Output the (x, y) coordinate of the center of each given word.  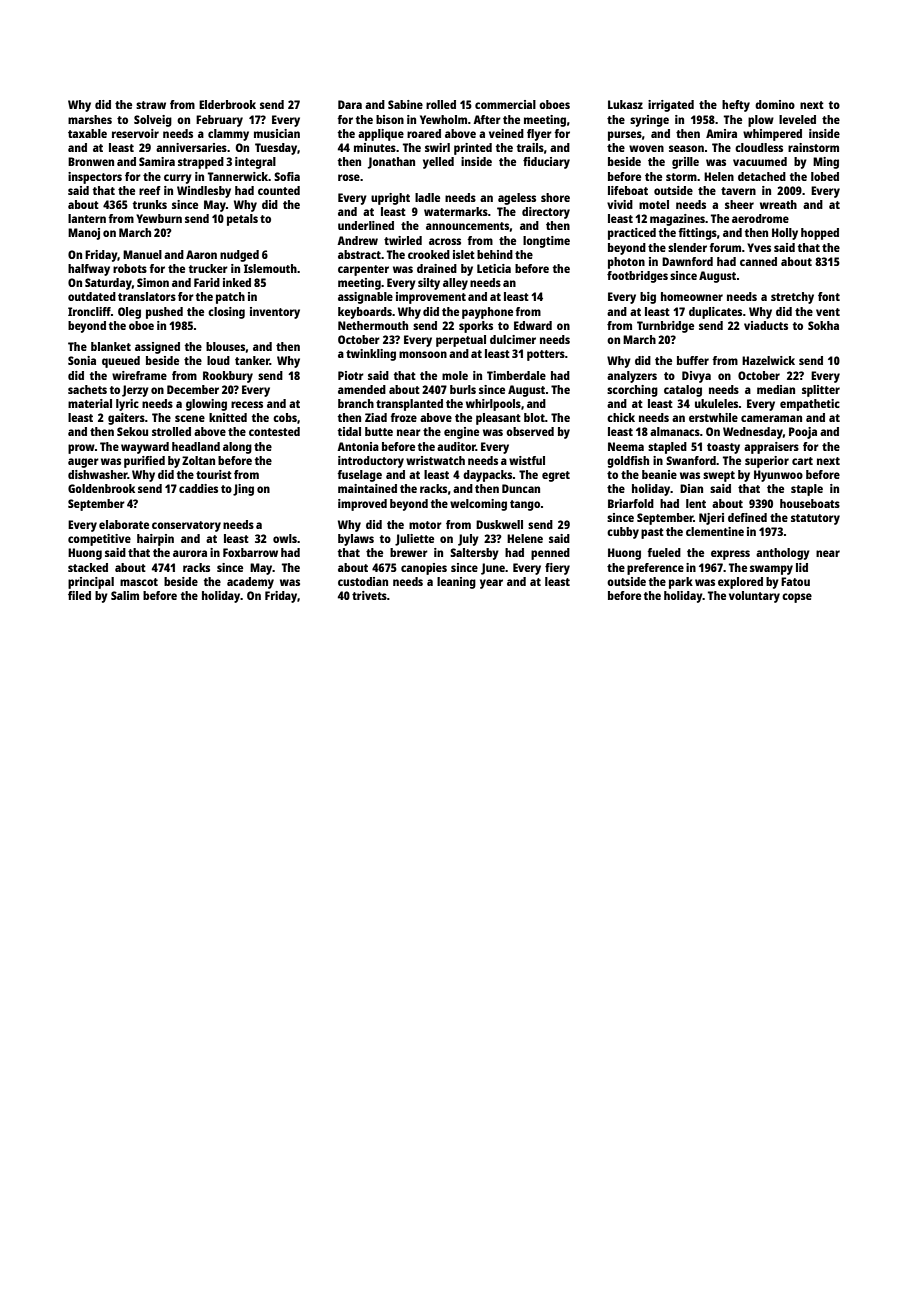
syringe (649, 121)
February (219, 121)
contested (274, 431)
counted (279, 190)
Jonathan (391, 163)
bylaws (356, 540)
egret (556, 476)
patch (230, 298)
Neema (626, 446)
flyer (539, 135)
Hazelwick (768, 360)
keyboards (365, 313)
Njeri (711, 519)
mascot (139, 582)
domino (775, 104)
